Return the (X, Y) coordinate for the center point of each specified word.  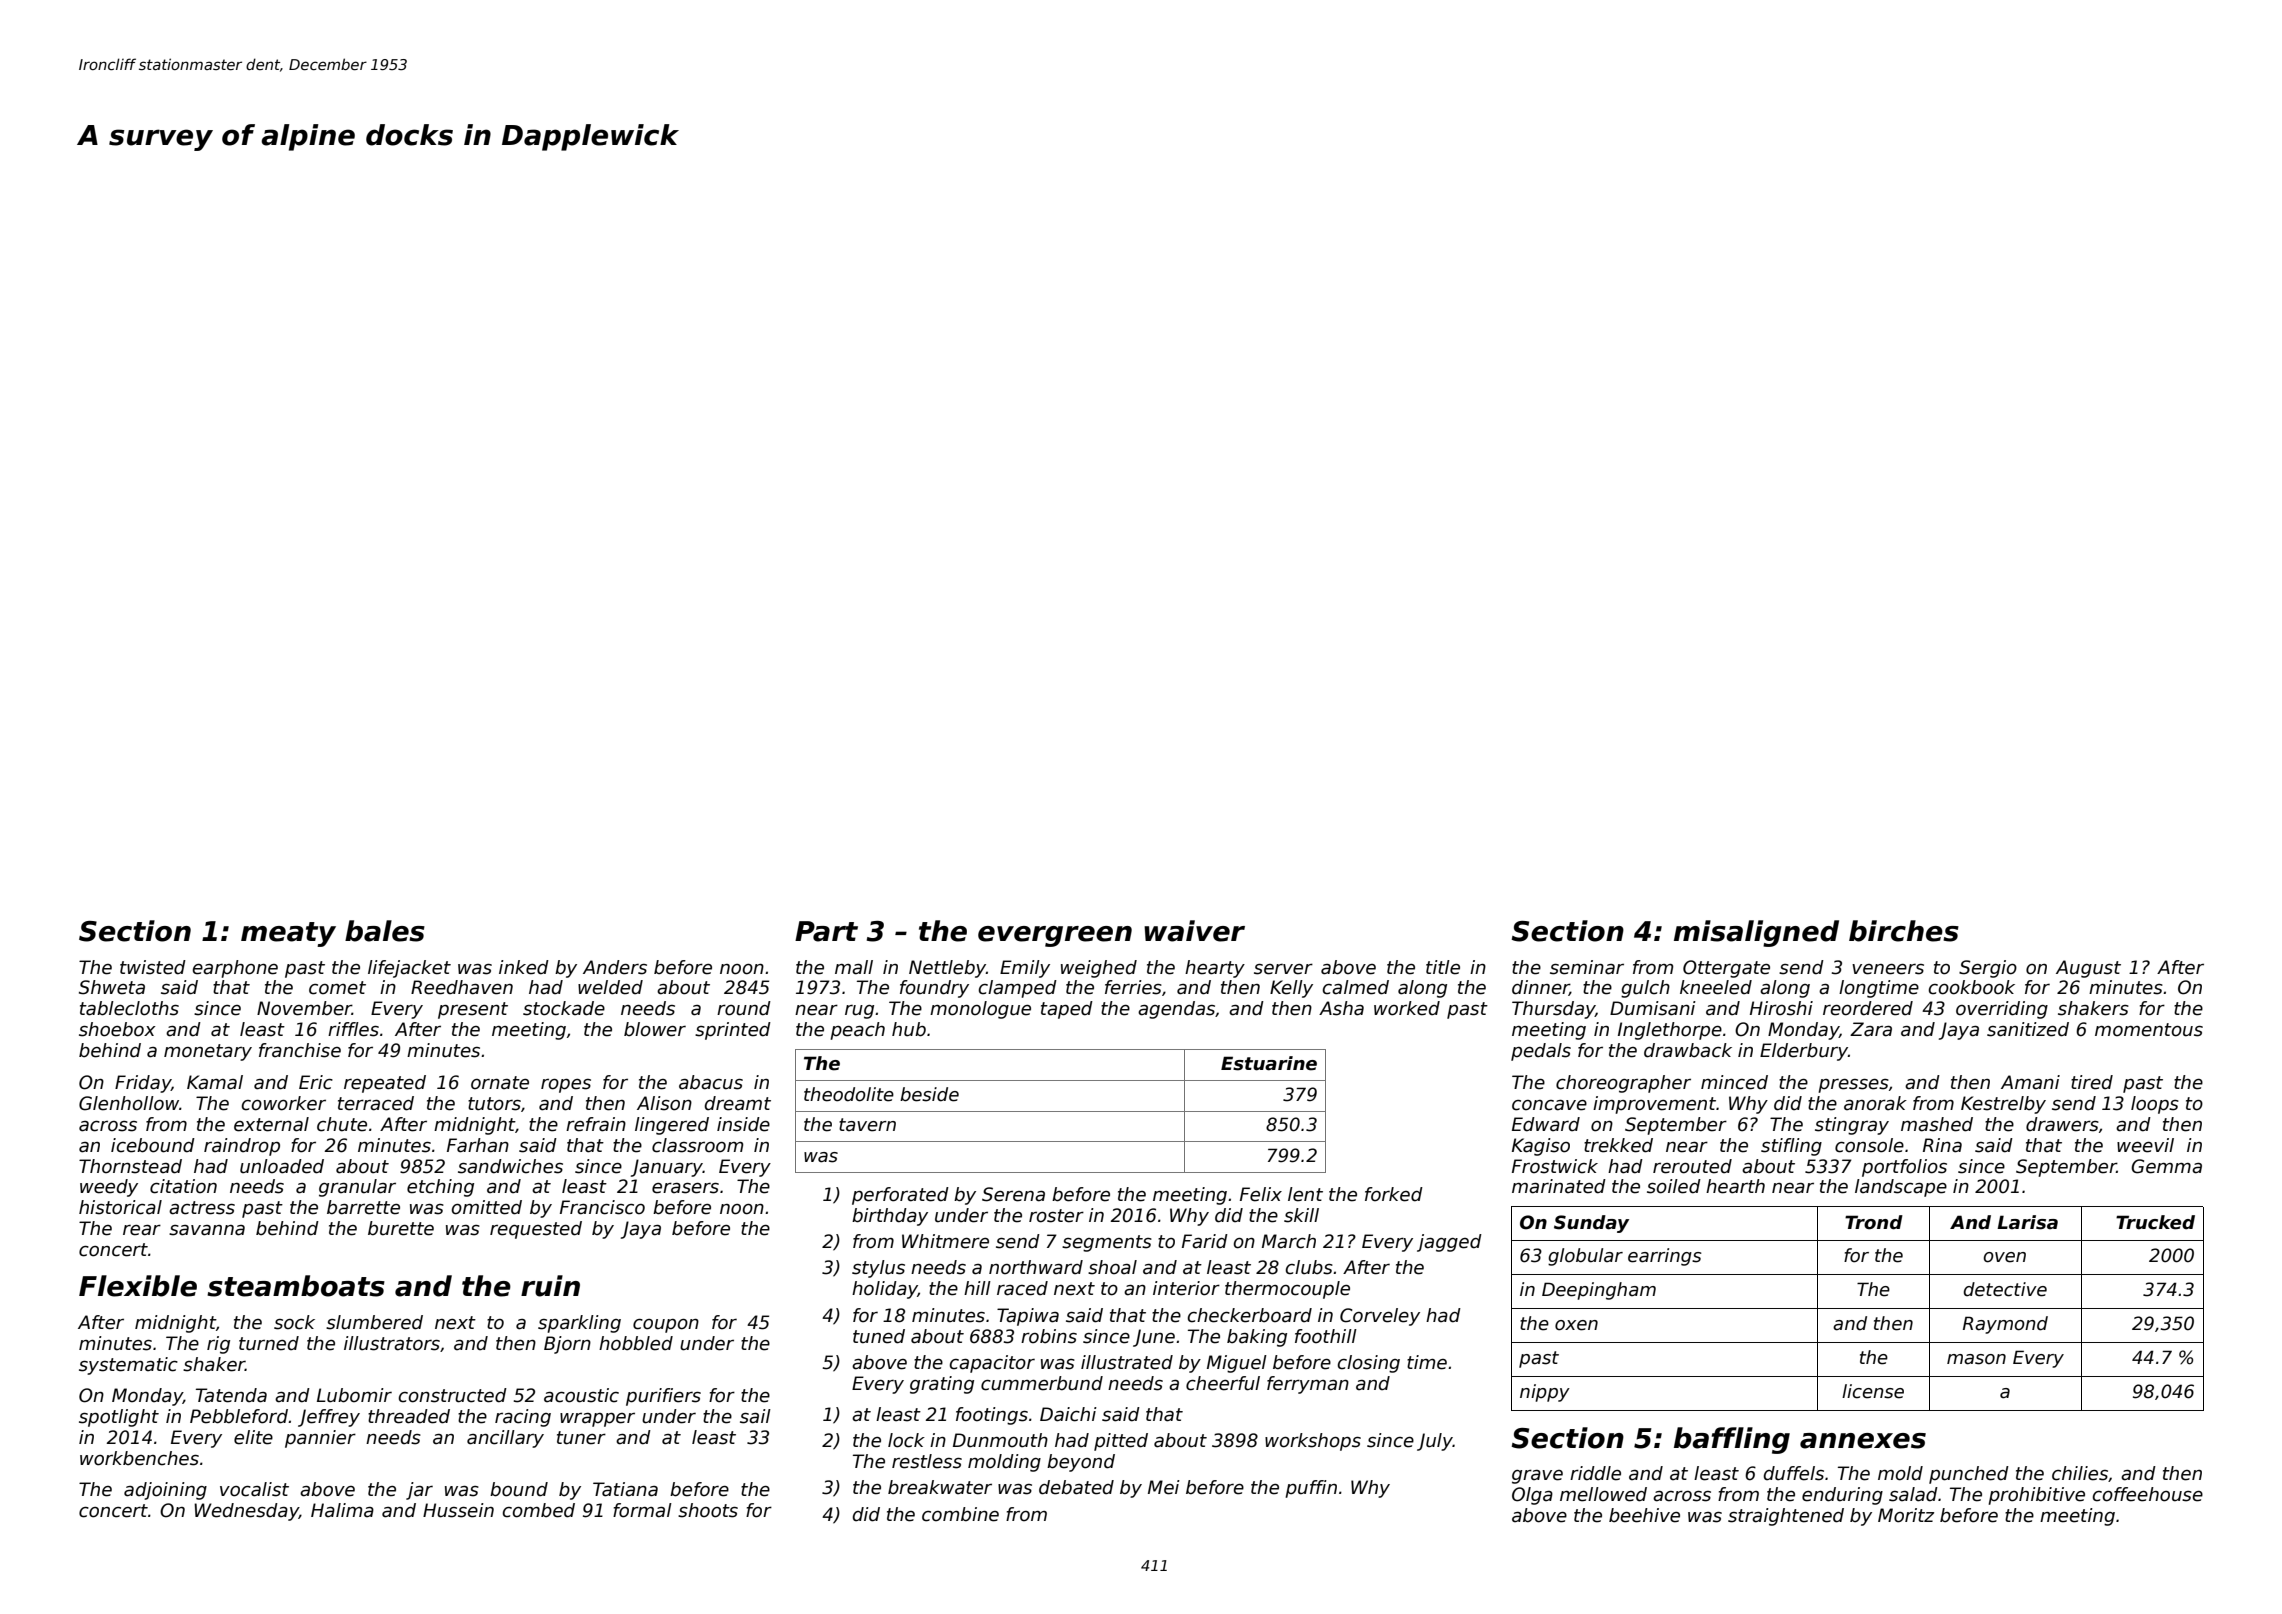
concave (1549, 1105)
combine (960, 1514)
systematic (128, 1366)
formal (642, 1510)
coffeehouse (2147, 1494)
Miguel (1237, 1364)
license (1873, 1391)
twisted (153, 967)
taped (1067, 1010)
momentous (2149, 1030)
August (2088, 969)
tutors (494, 1104)
